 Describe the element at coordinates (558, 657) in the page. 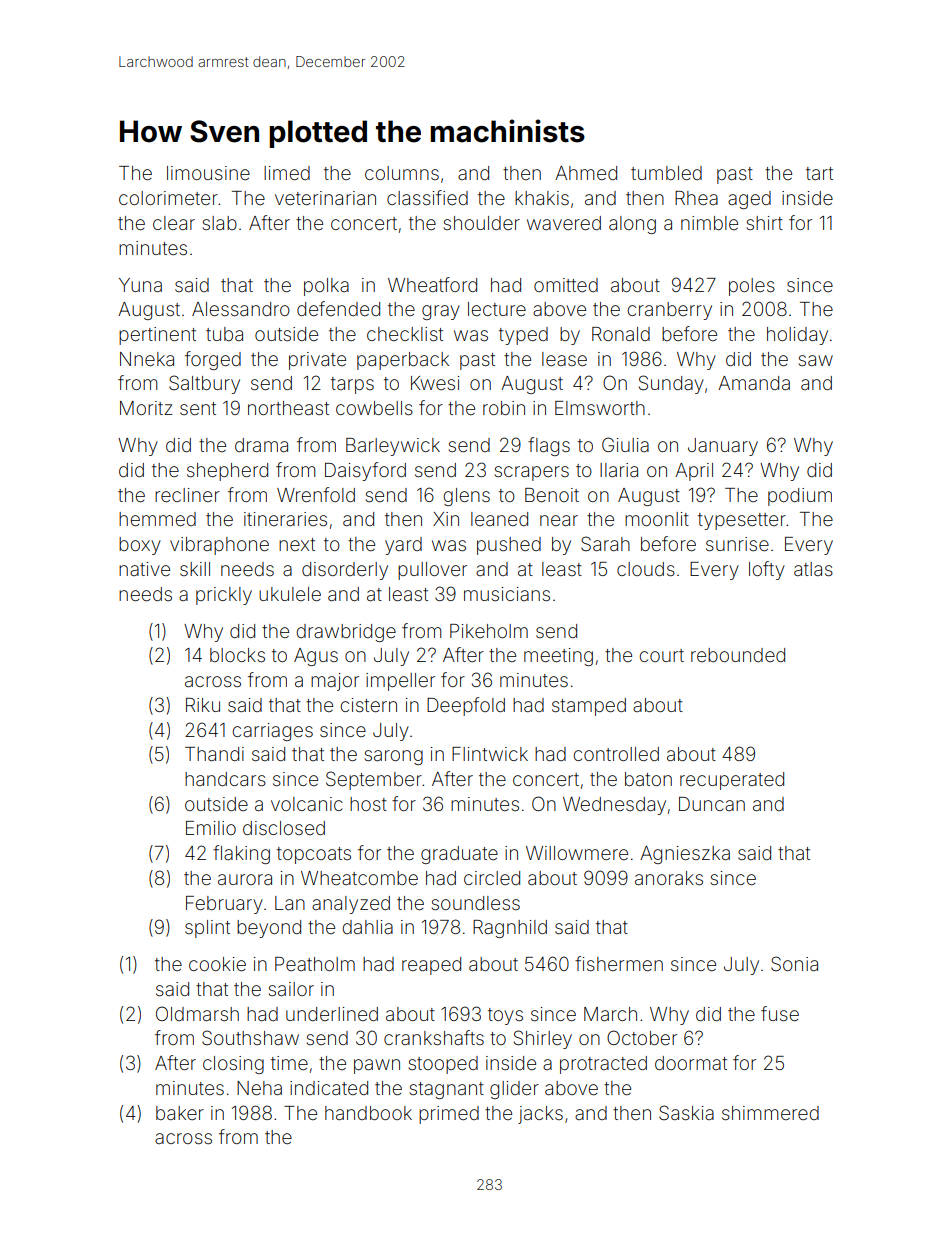

I see `meeting` at that location.
